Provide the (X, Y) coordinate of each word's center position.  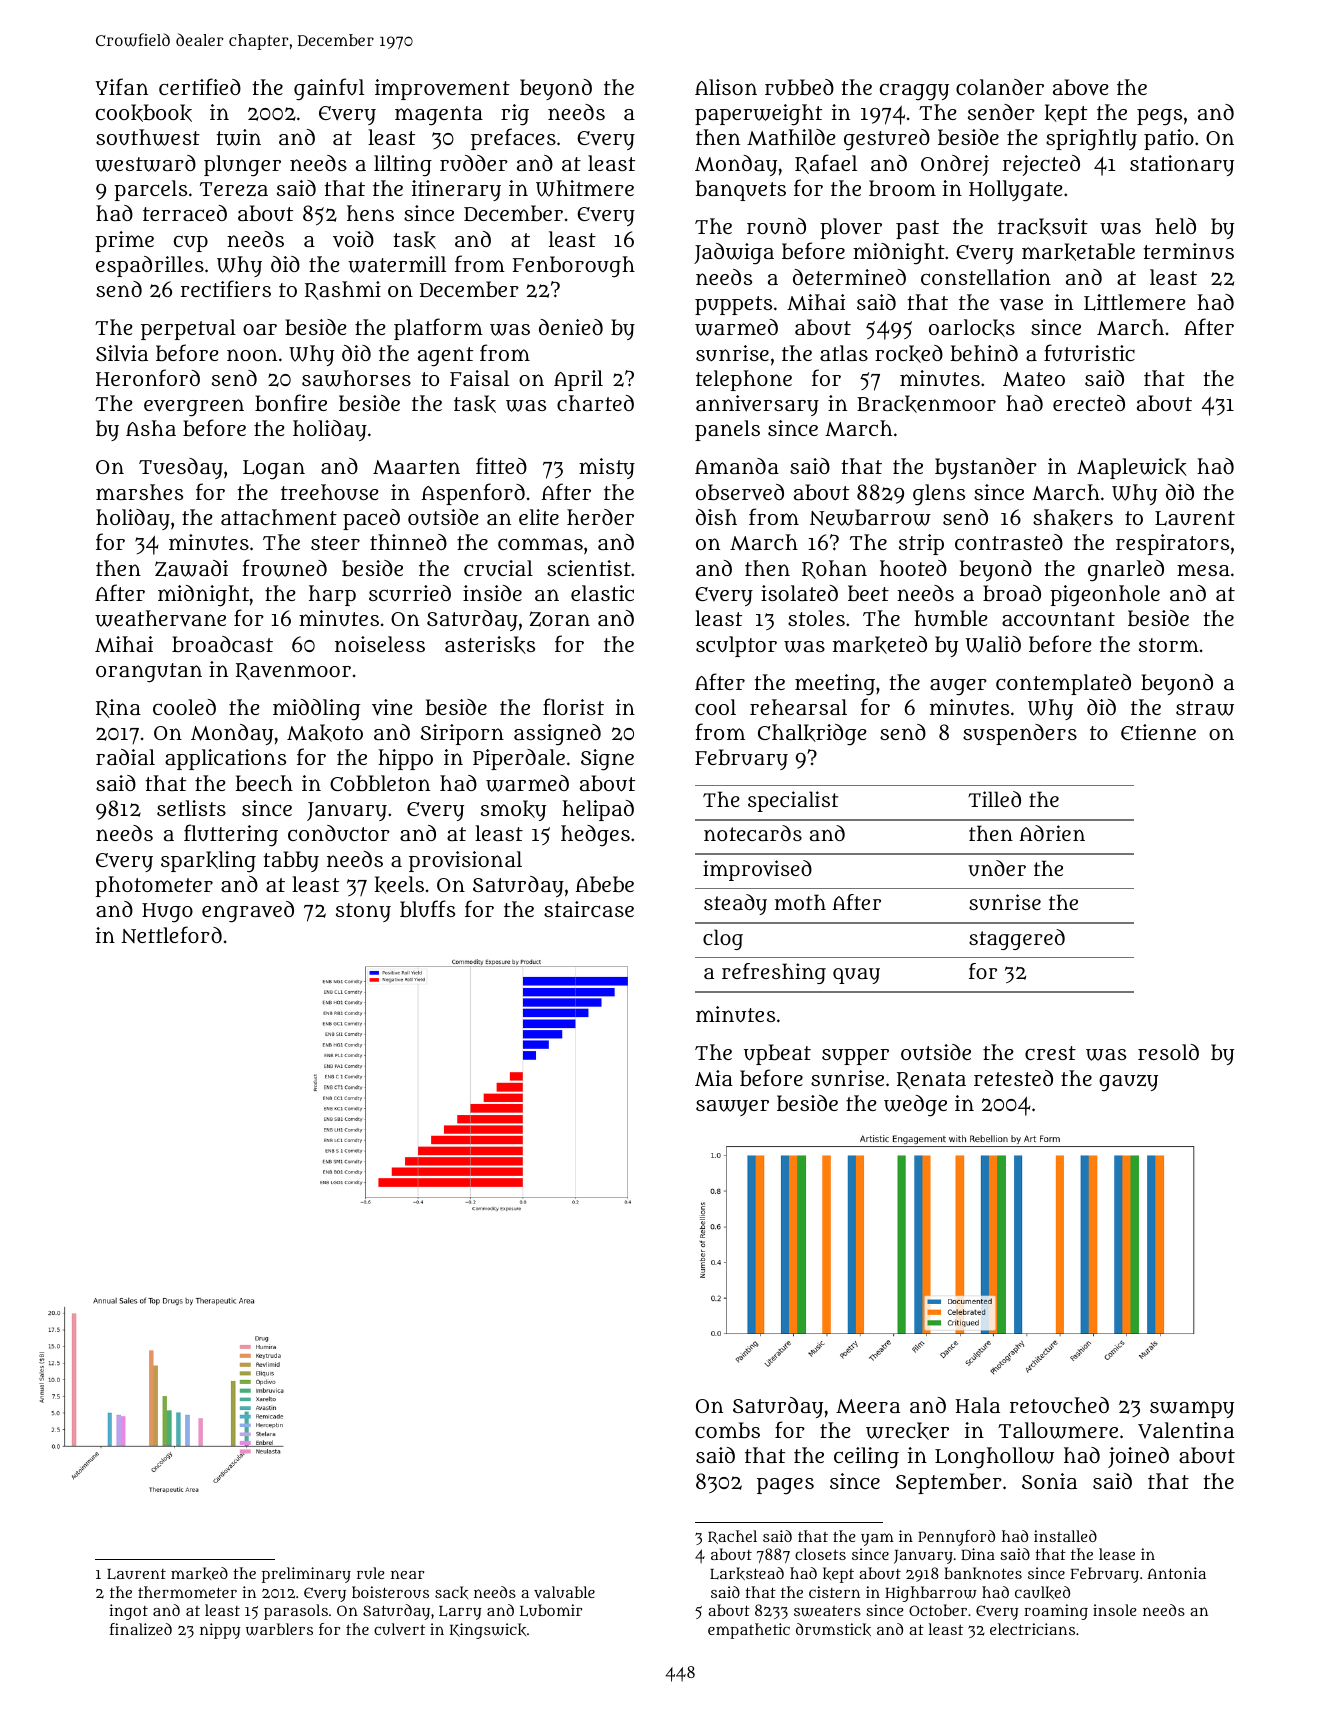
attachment (279, 517)
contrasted (1009, 542)
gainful (329, 89)
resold (1168, 1052)
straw (1205, 708)
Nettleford (171, 934)
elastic (602, 593)
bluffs (427, 908)
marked (199, 1573)
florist (573, 706)
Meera (868, 1406)
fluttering (231, 835)
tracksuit (1043, 227)
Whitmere (585, 188)
